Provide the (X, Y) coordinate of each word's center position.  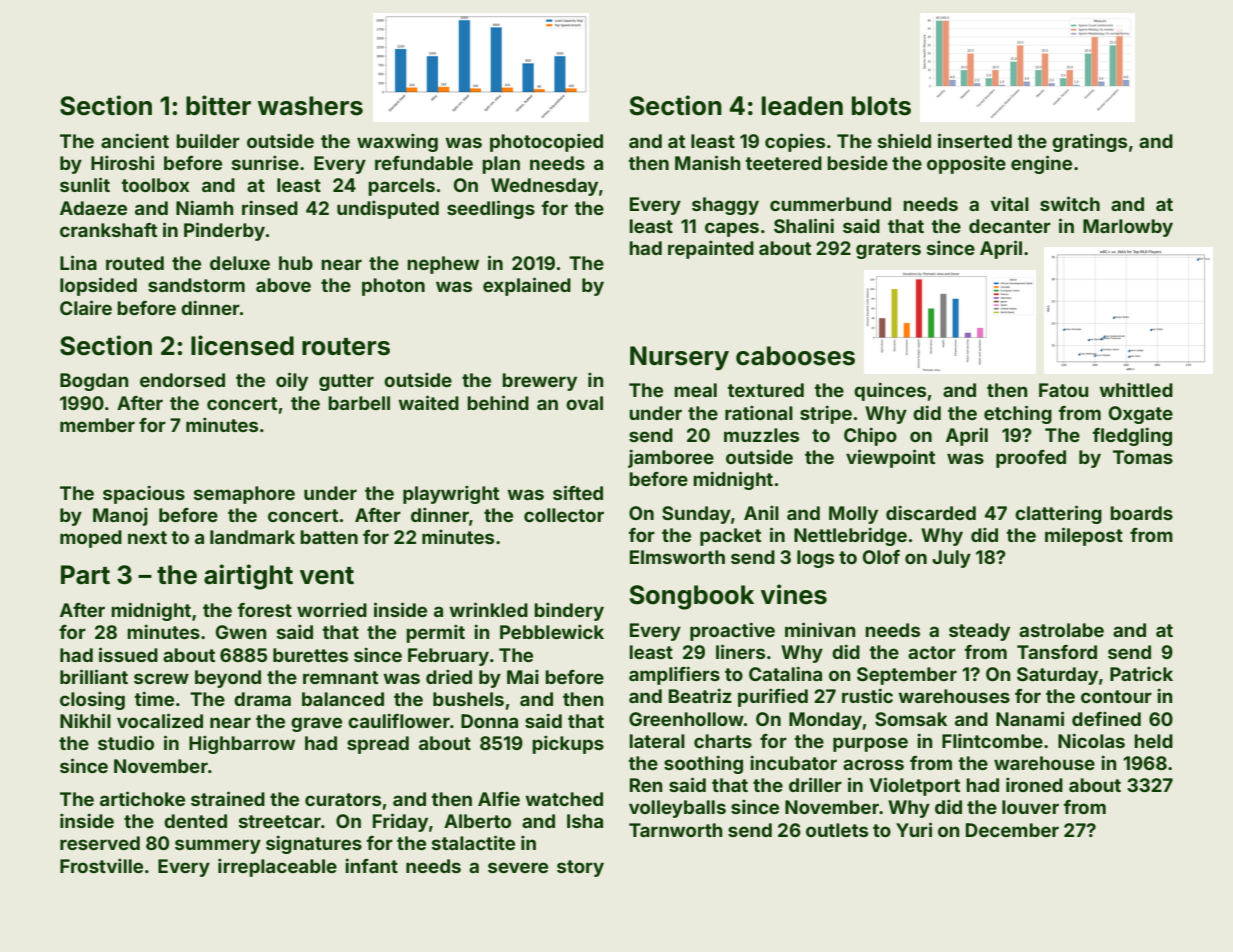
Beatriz (700, 695)
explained (527, 286)
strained (228, 798)
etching (1018, 414)
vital (1010, 203)
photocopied (546, 143)
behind (498, 402)
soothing (703, 764)
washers (310, 106)
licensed (242, 345)
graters (888, 250)
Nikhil (85, 720)
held (1153, 741)
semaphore (244, 495)
